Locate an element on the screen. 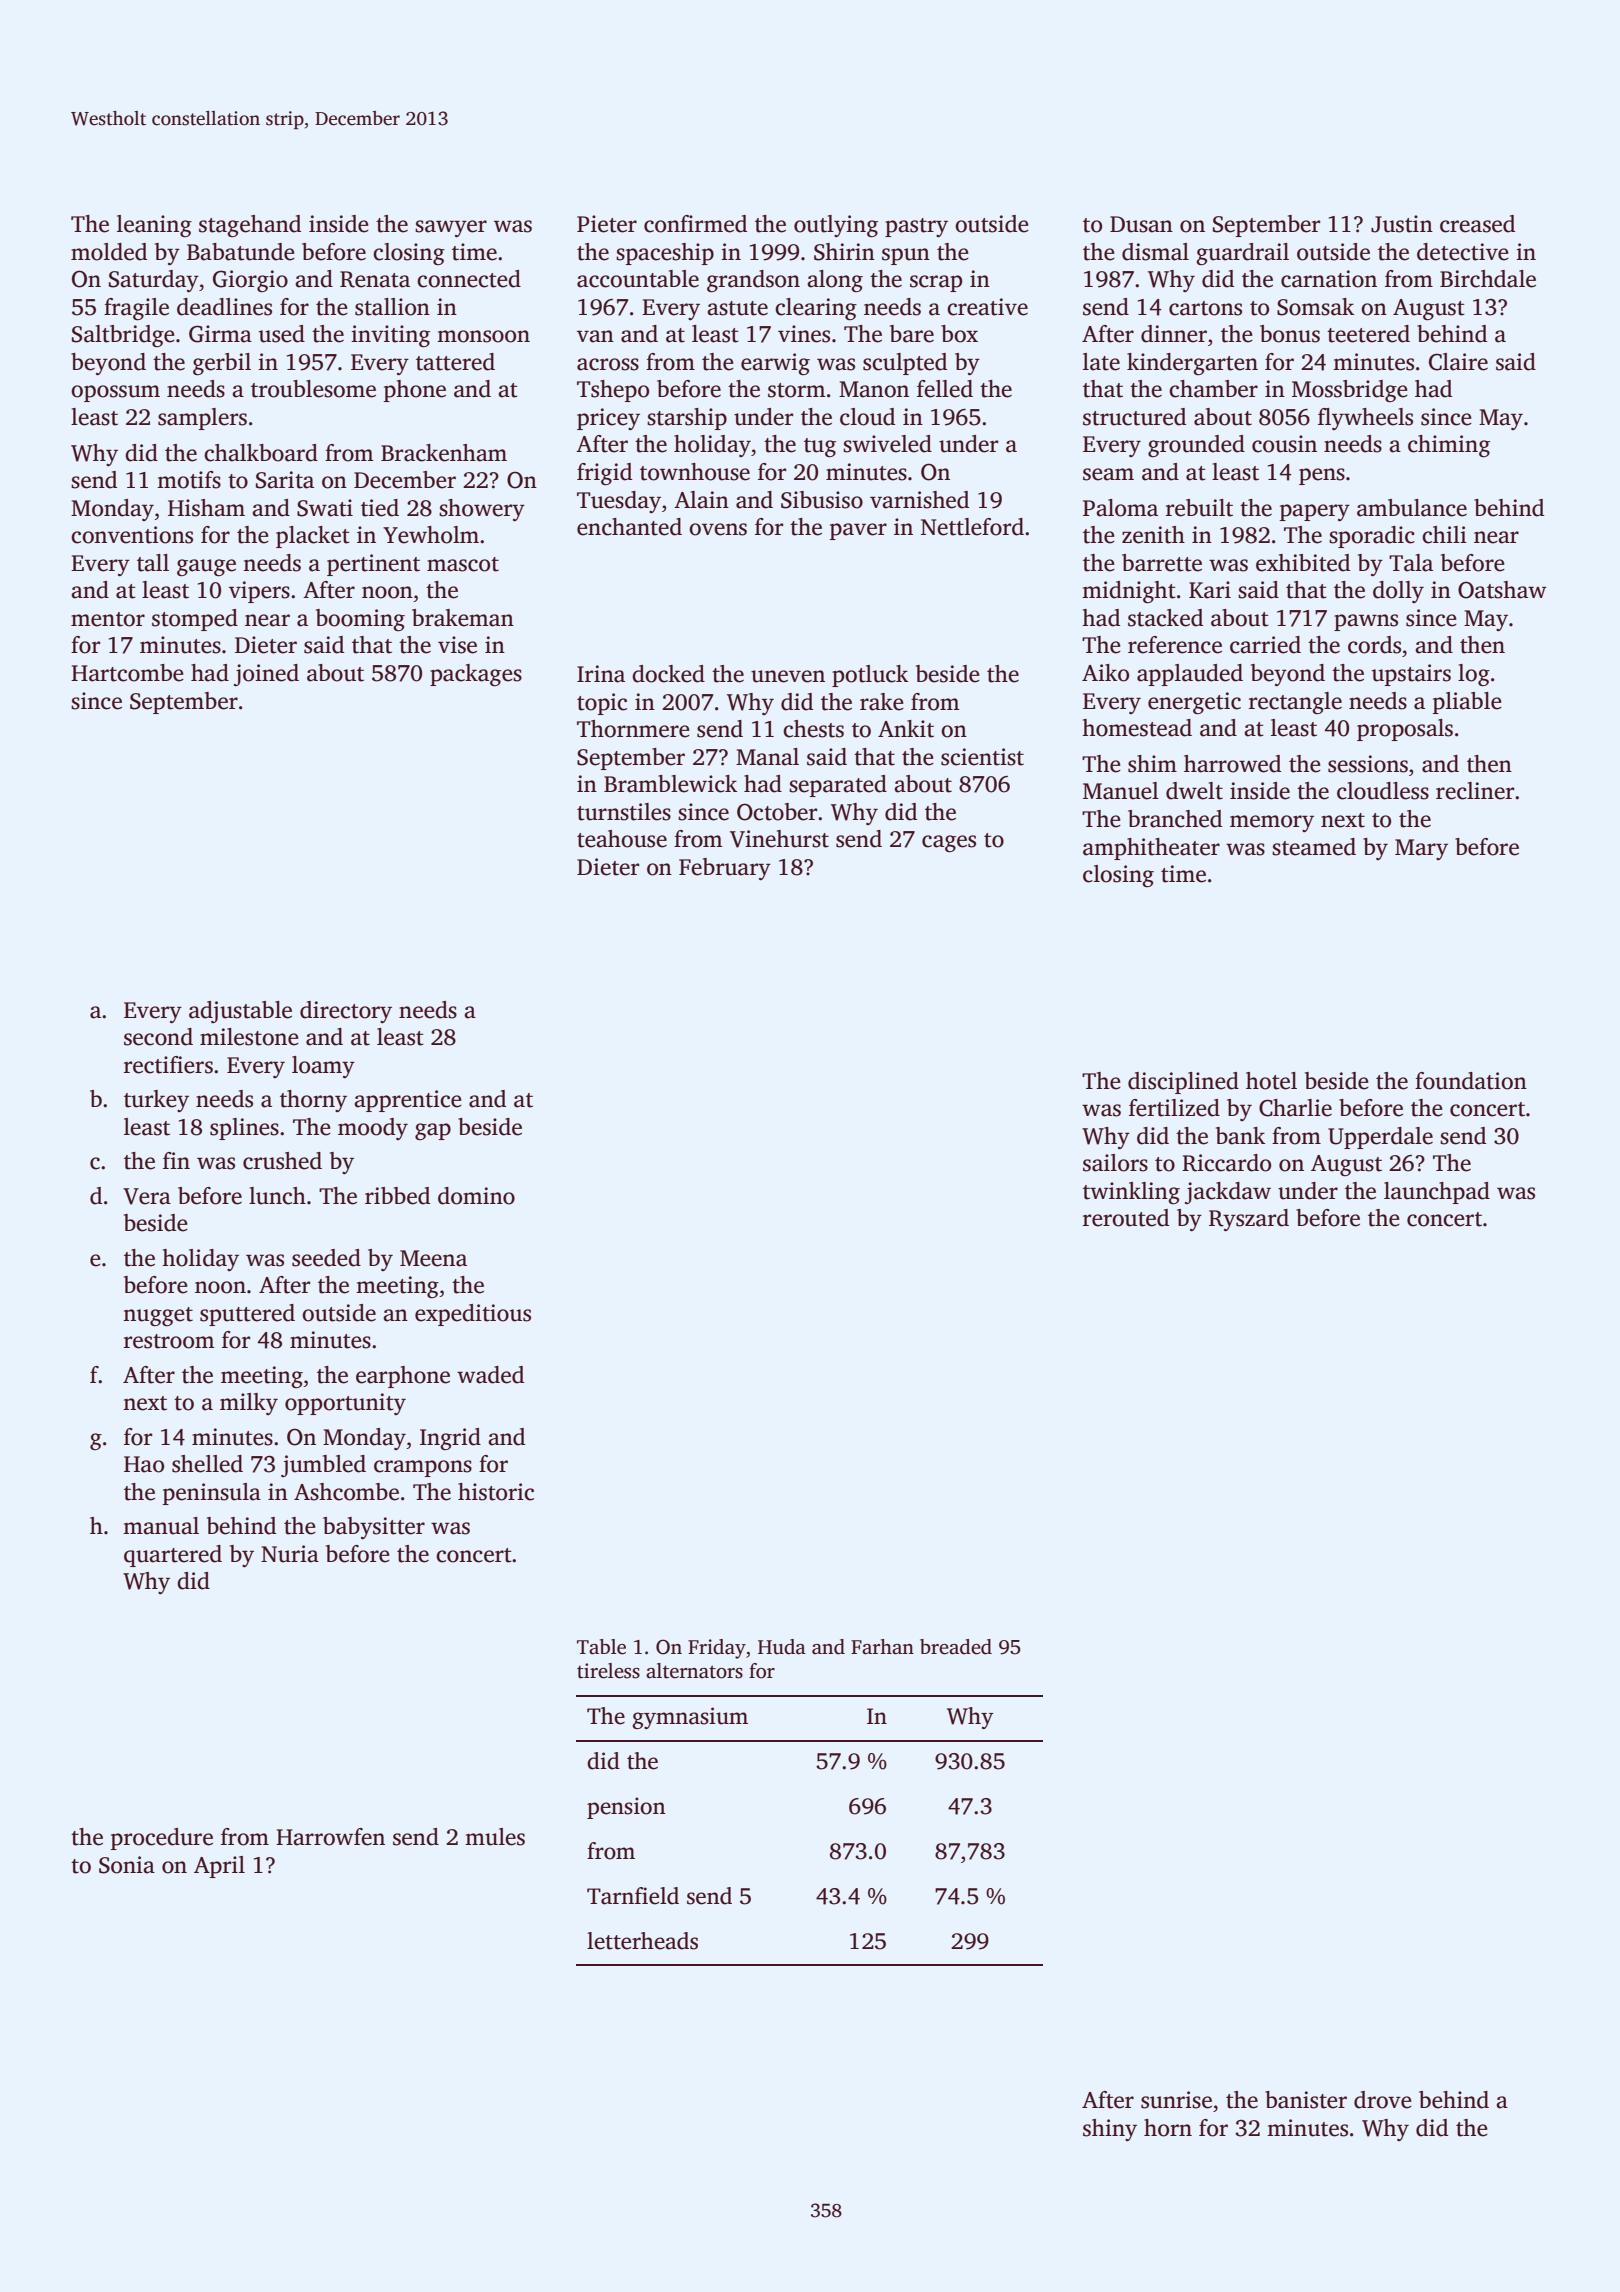 Image resolution: width=1620 pixels, height=2292 pixels. rerouted is located at coordinates (1126, 1218).
